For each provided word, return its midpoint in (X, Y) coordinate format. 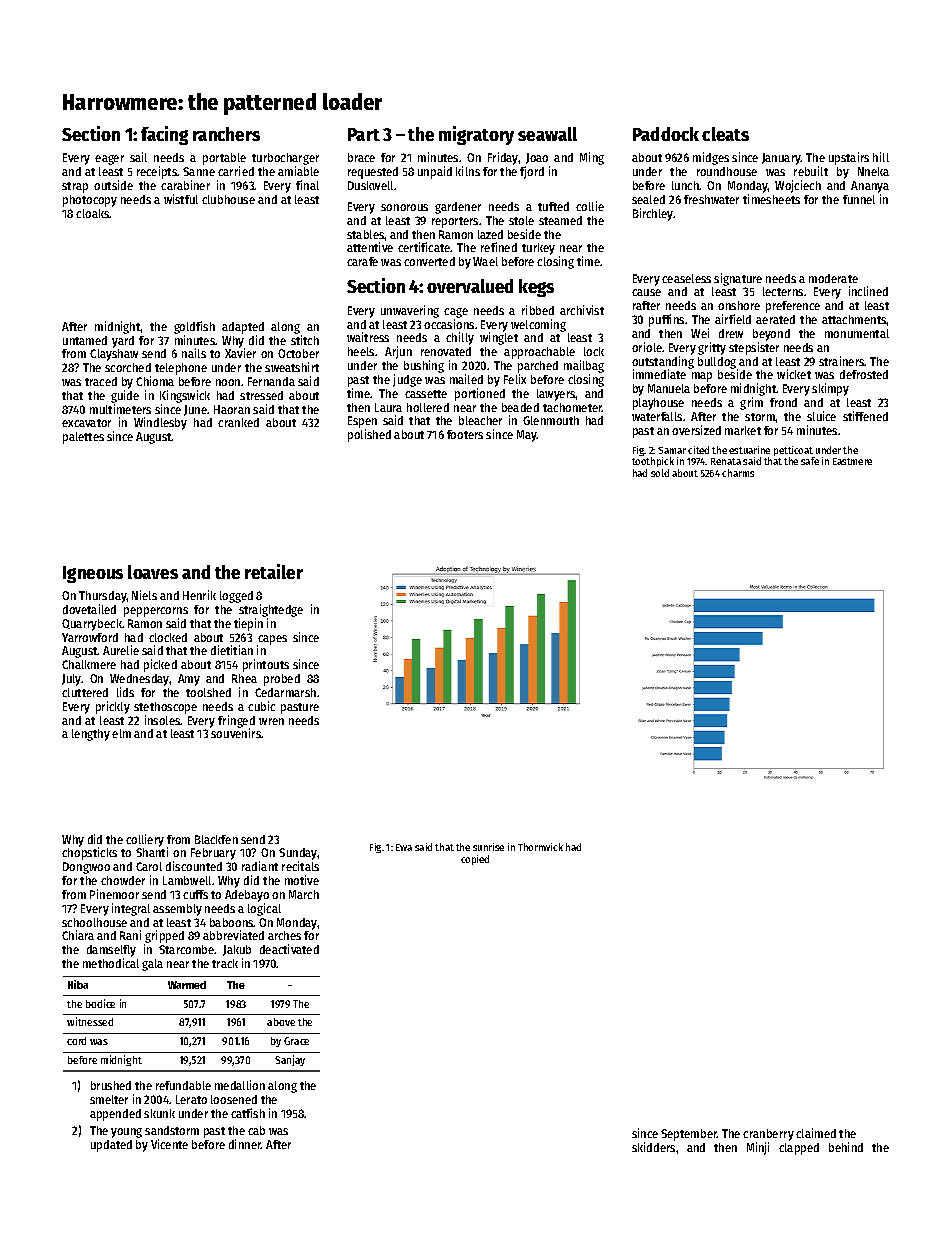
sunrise (488, 847)
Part (364, 134)
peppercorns (156, 612)
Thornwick (540, 847)
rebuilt (811, 171)
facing (164, 135)
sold (660, 473)
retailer (274, 571)
